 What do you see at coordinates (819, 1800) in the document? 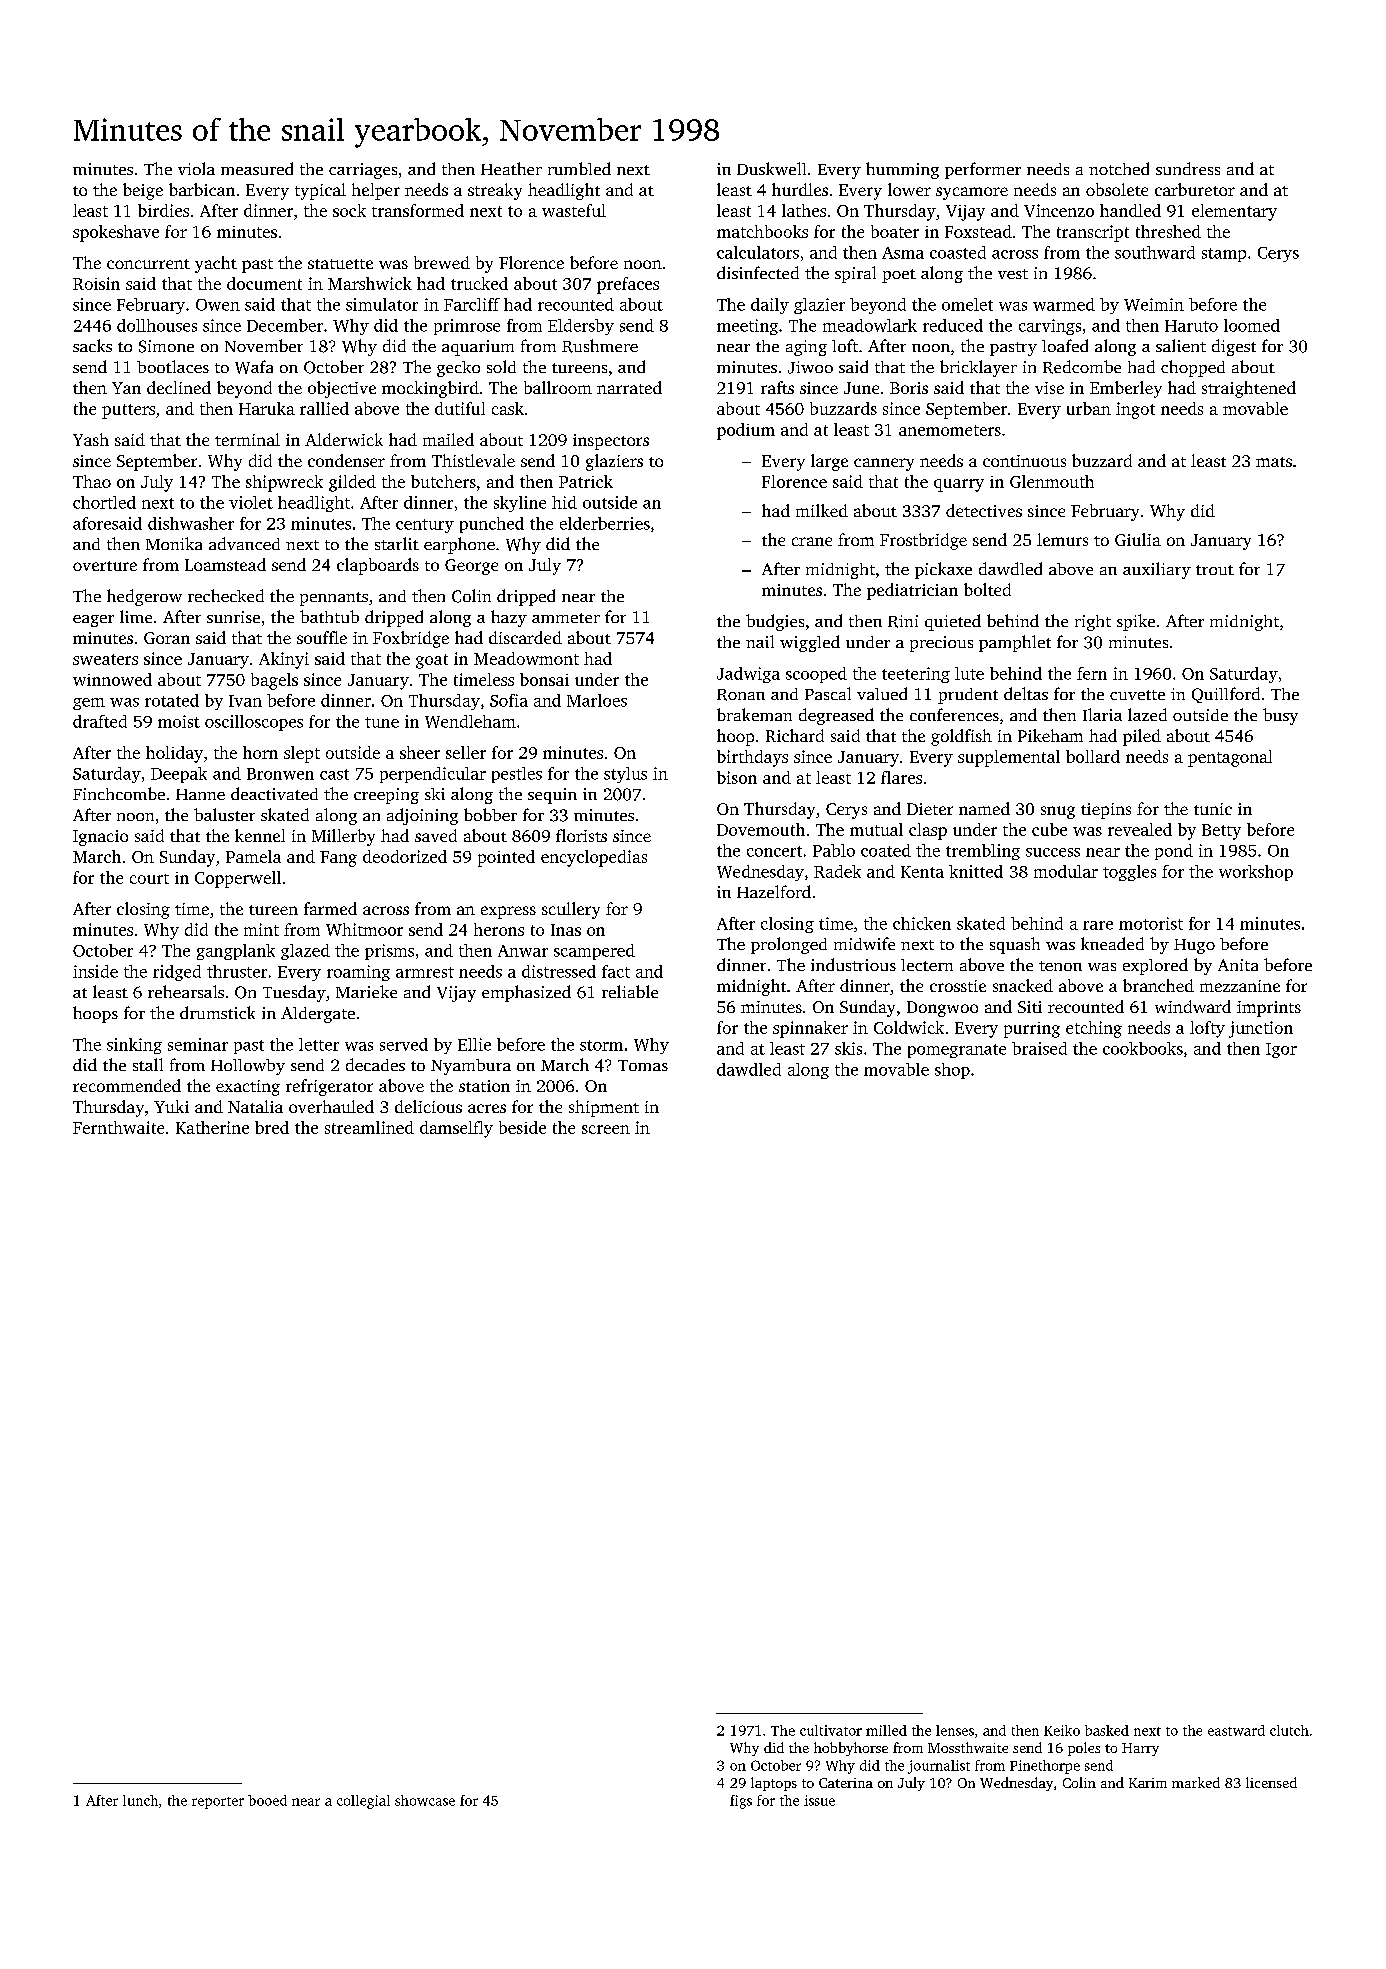
I see `issue` at bounding box center [819, 1800].
